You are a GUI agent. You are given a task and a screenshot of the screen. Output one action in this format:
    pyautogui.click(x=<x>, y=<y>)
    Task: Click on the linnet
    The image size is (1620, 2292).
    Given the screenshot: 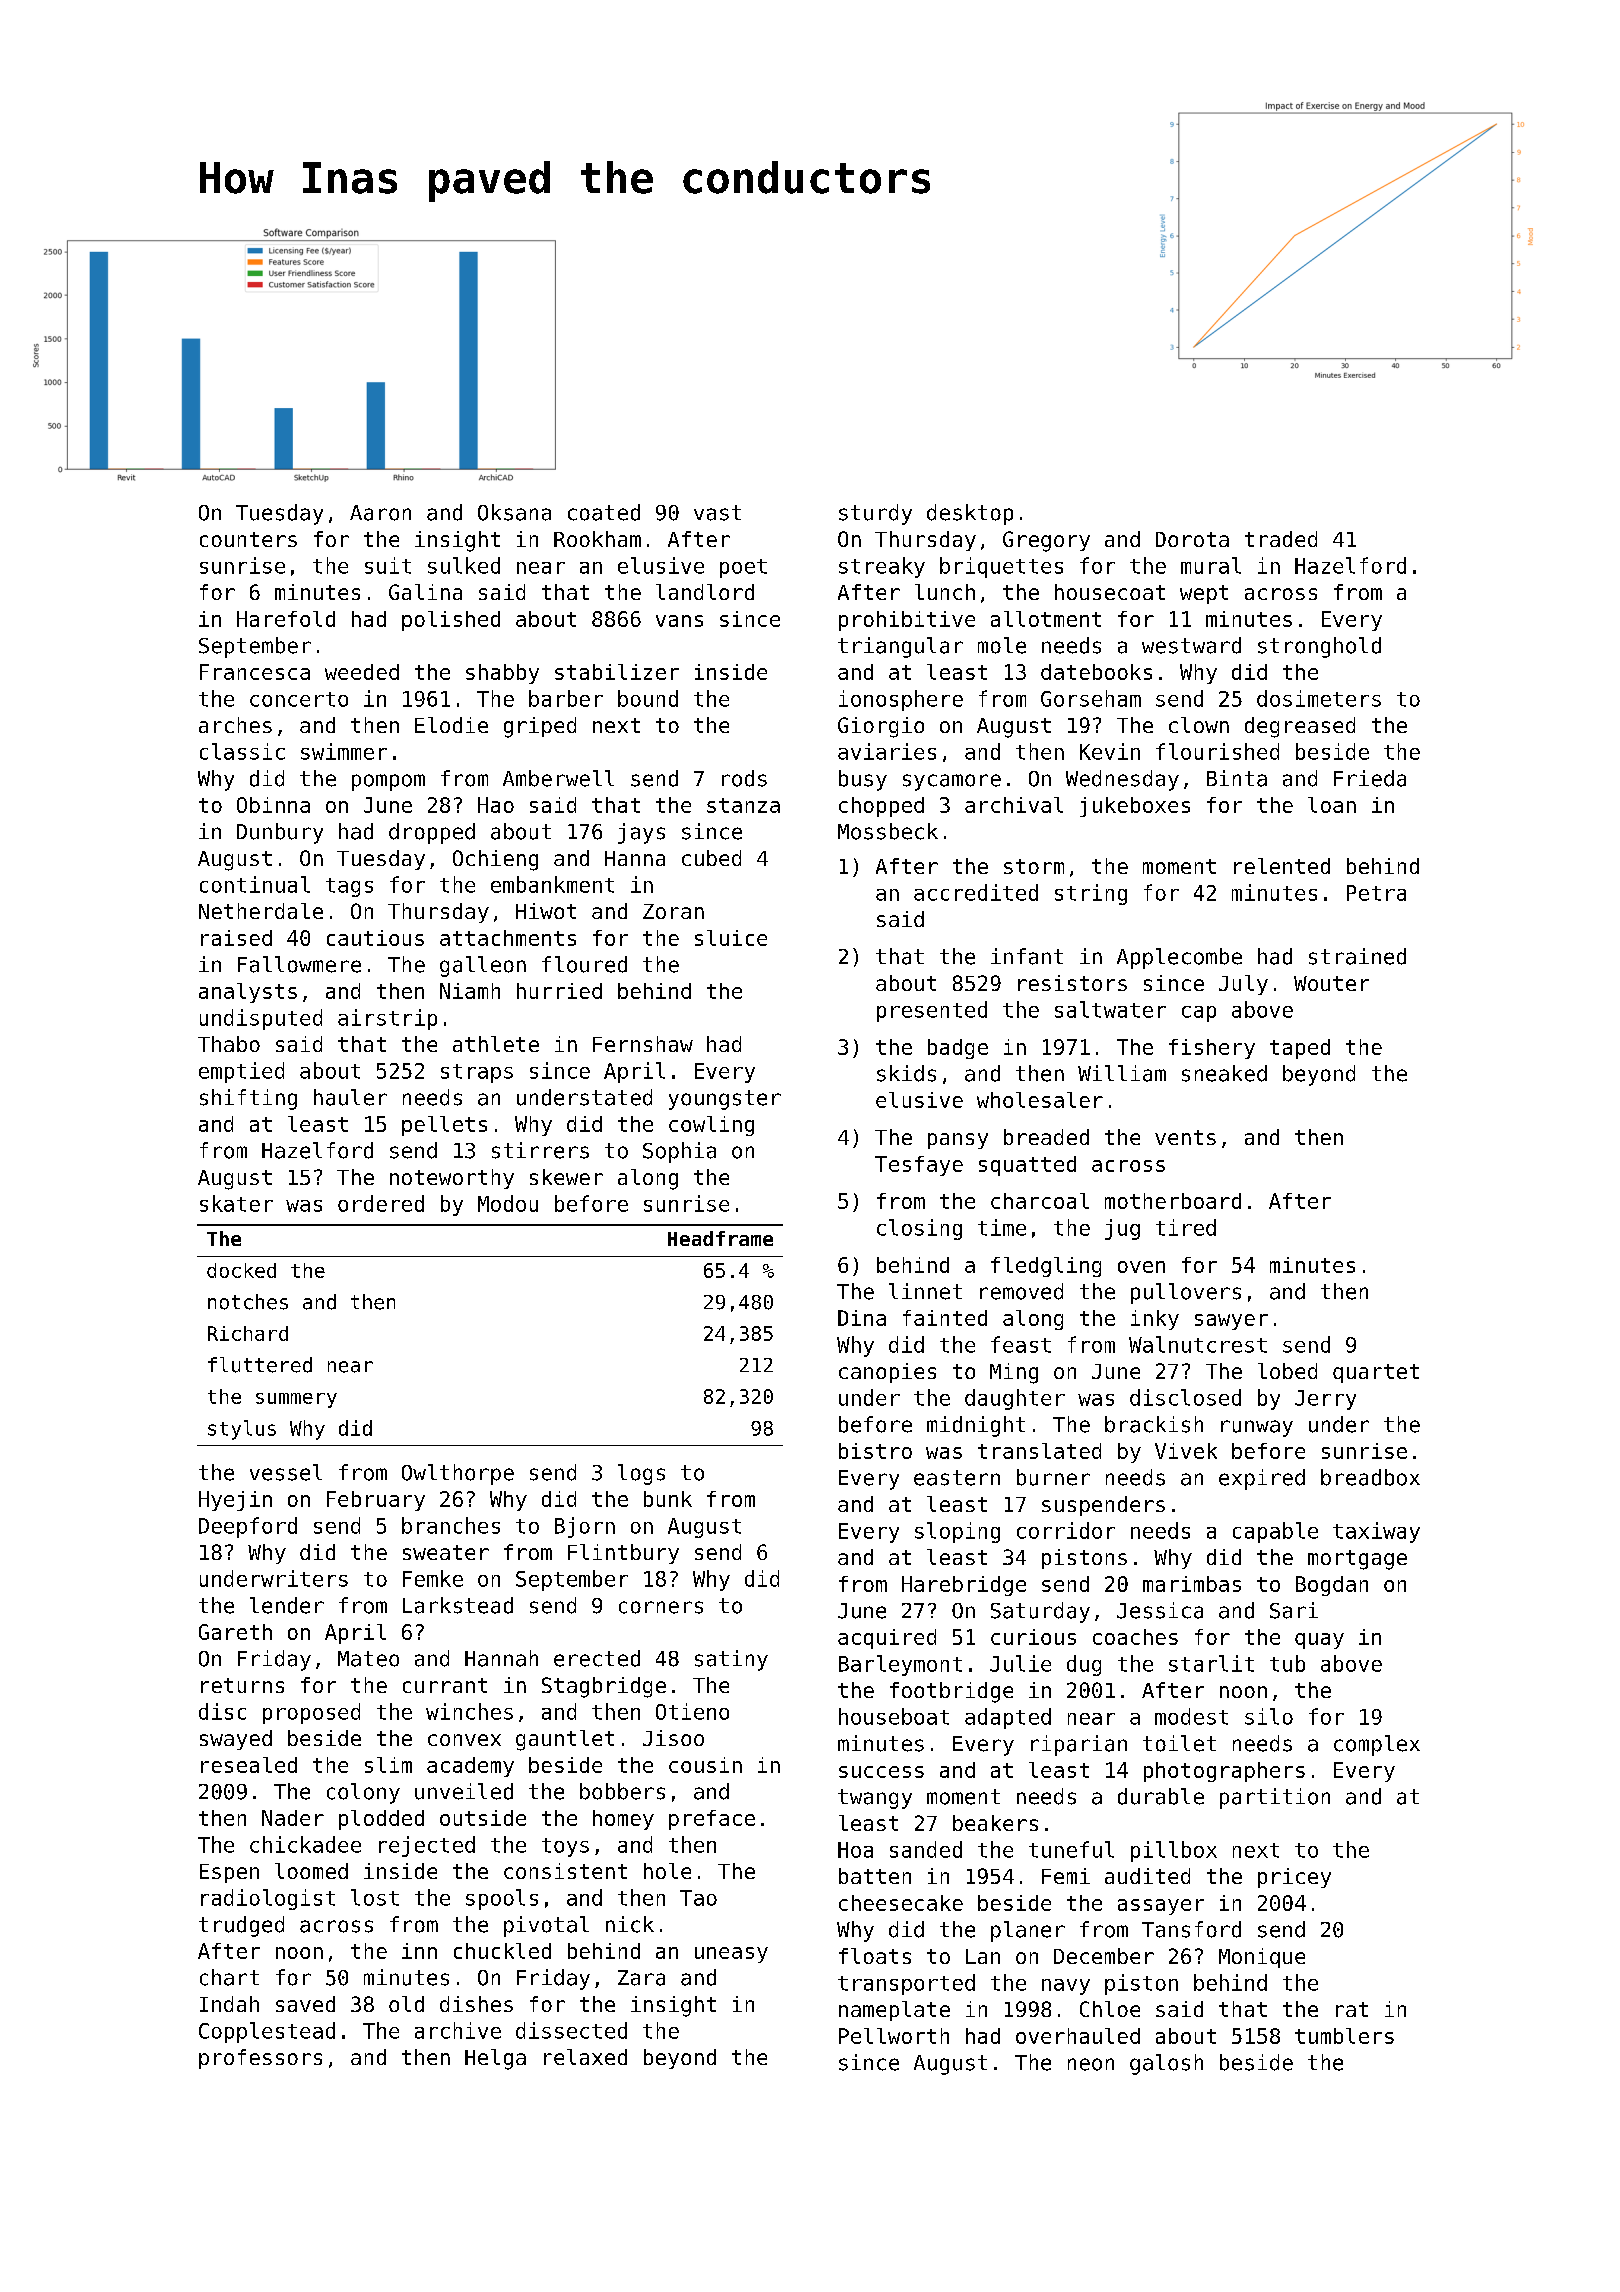 What is the action you would take?
    pyautogui.click(x=925, y=1291)
